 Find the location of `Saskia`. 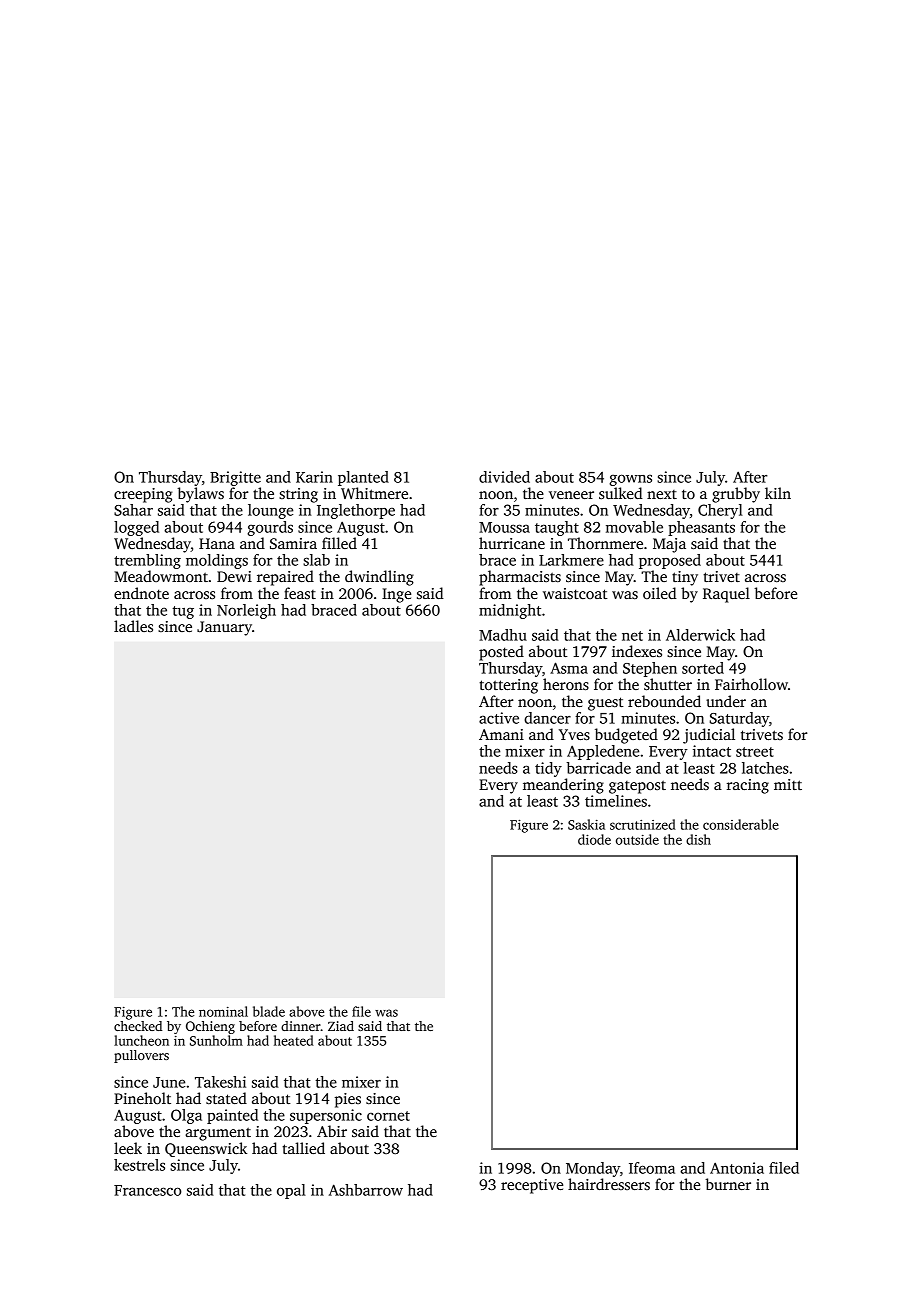

Saskia is located at coordinates (586, 824).
